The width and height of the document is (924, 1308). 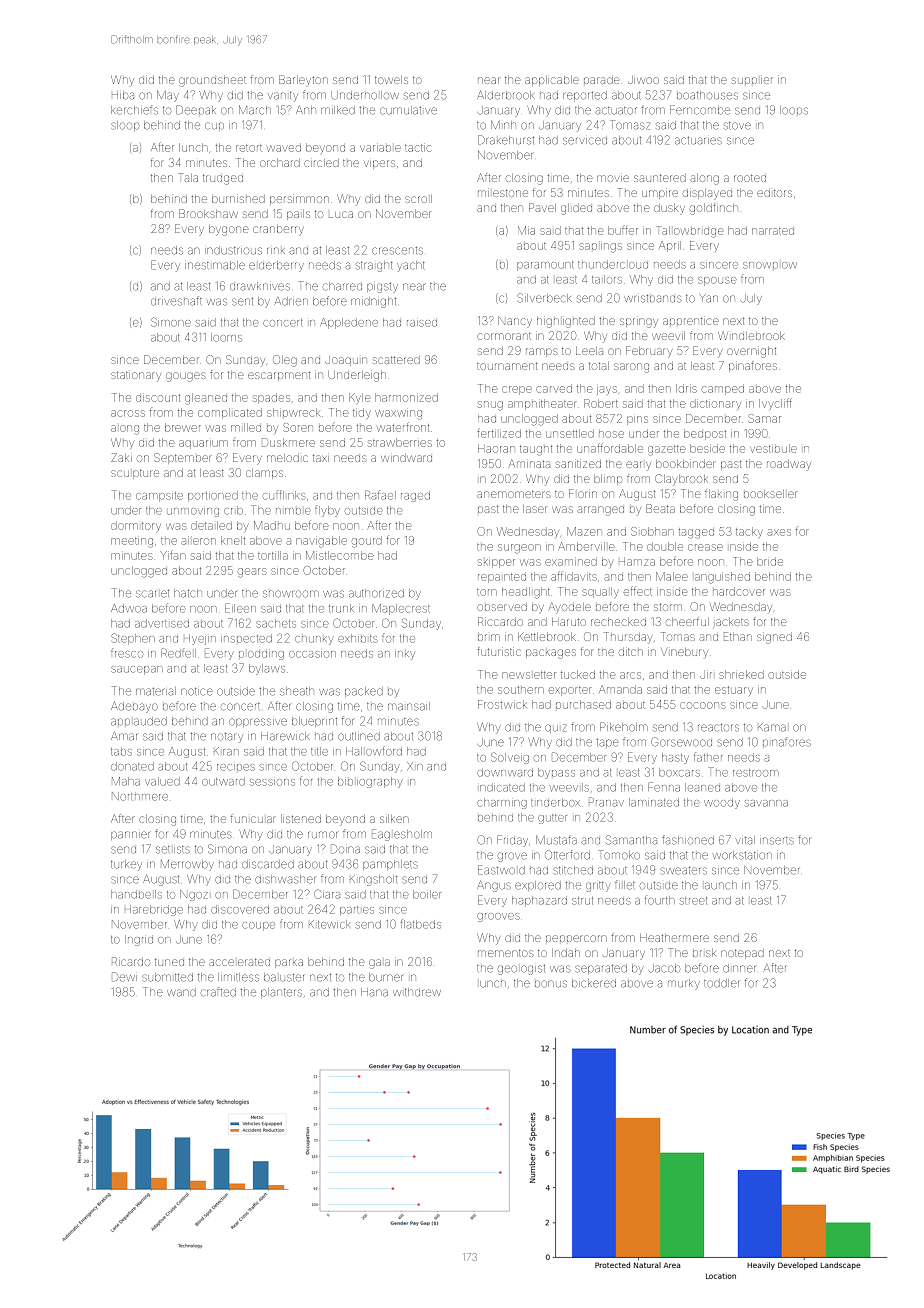 I want to click on Aminata, so click(x=529, y=463).
